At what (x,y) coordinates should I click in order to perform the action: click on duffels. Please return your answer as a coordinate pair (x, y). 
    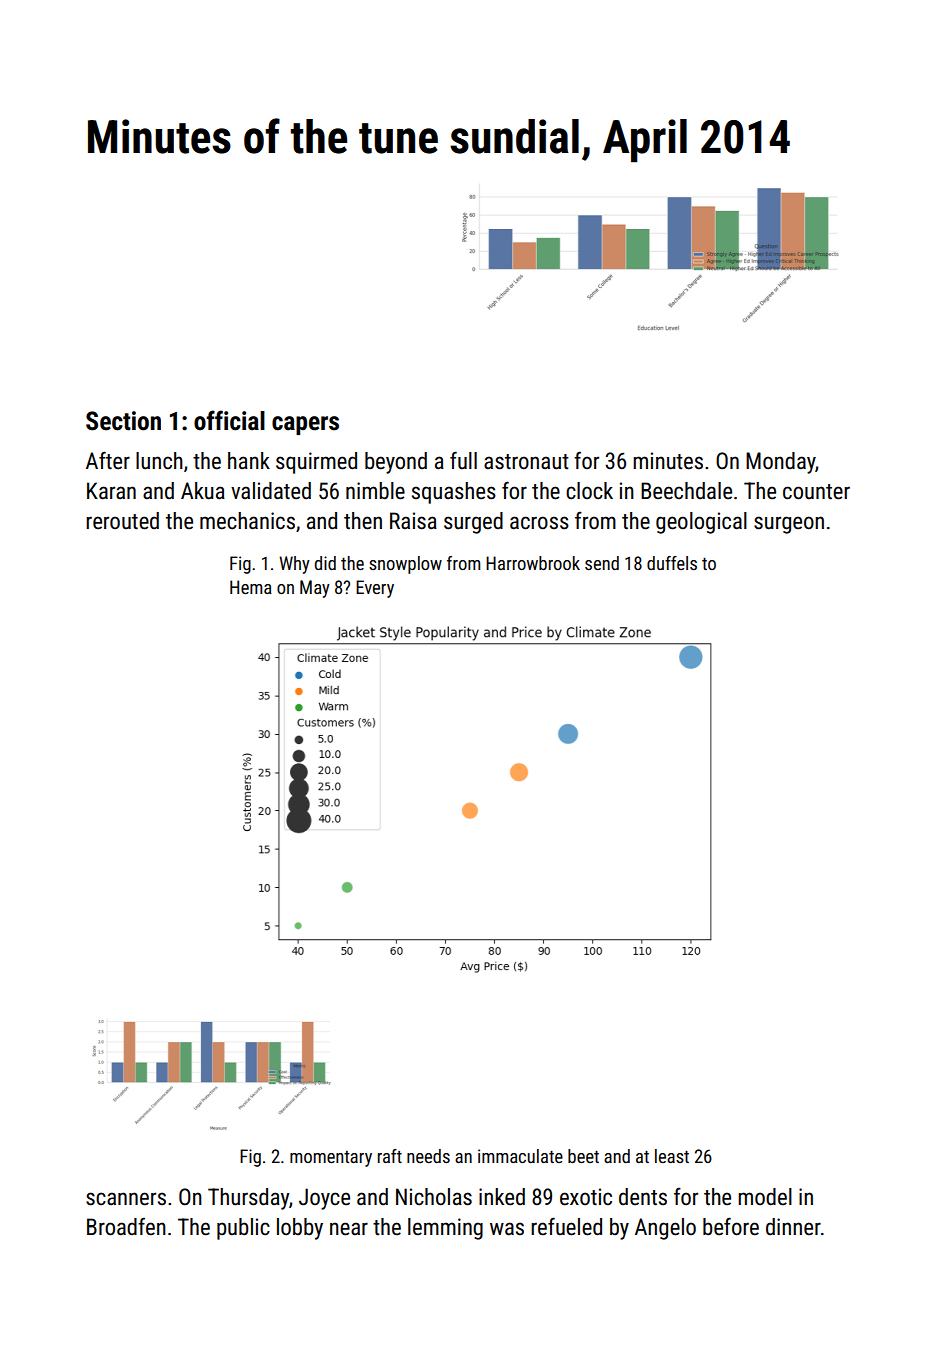
    Looking at the image, I should click on (672, 563).
